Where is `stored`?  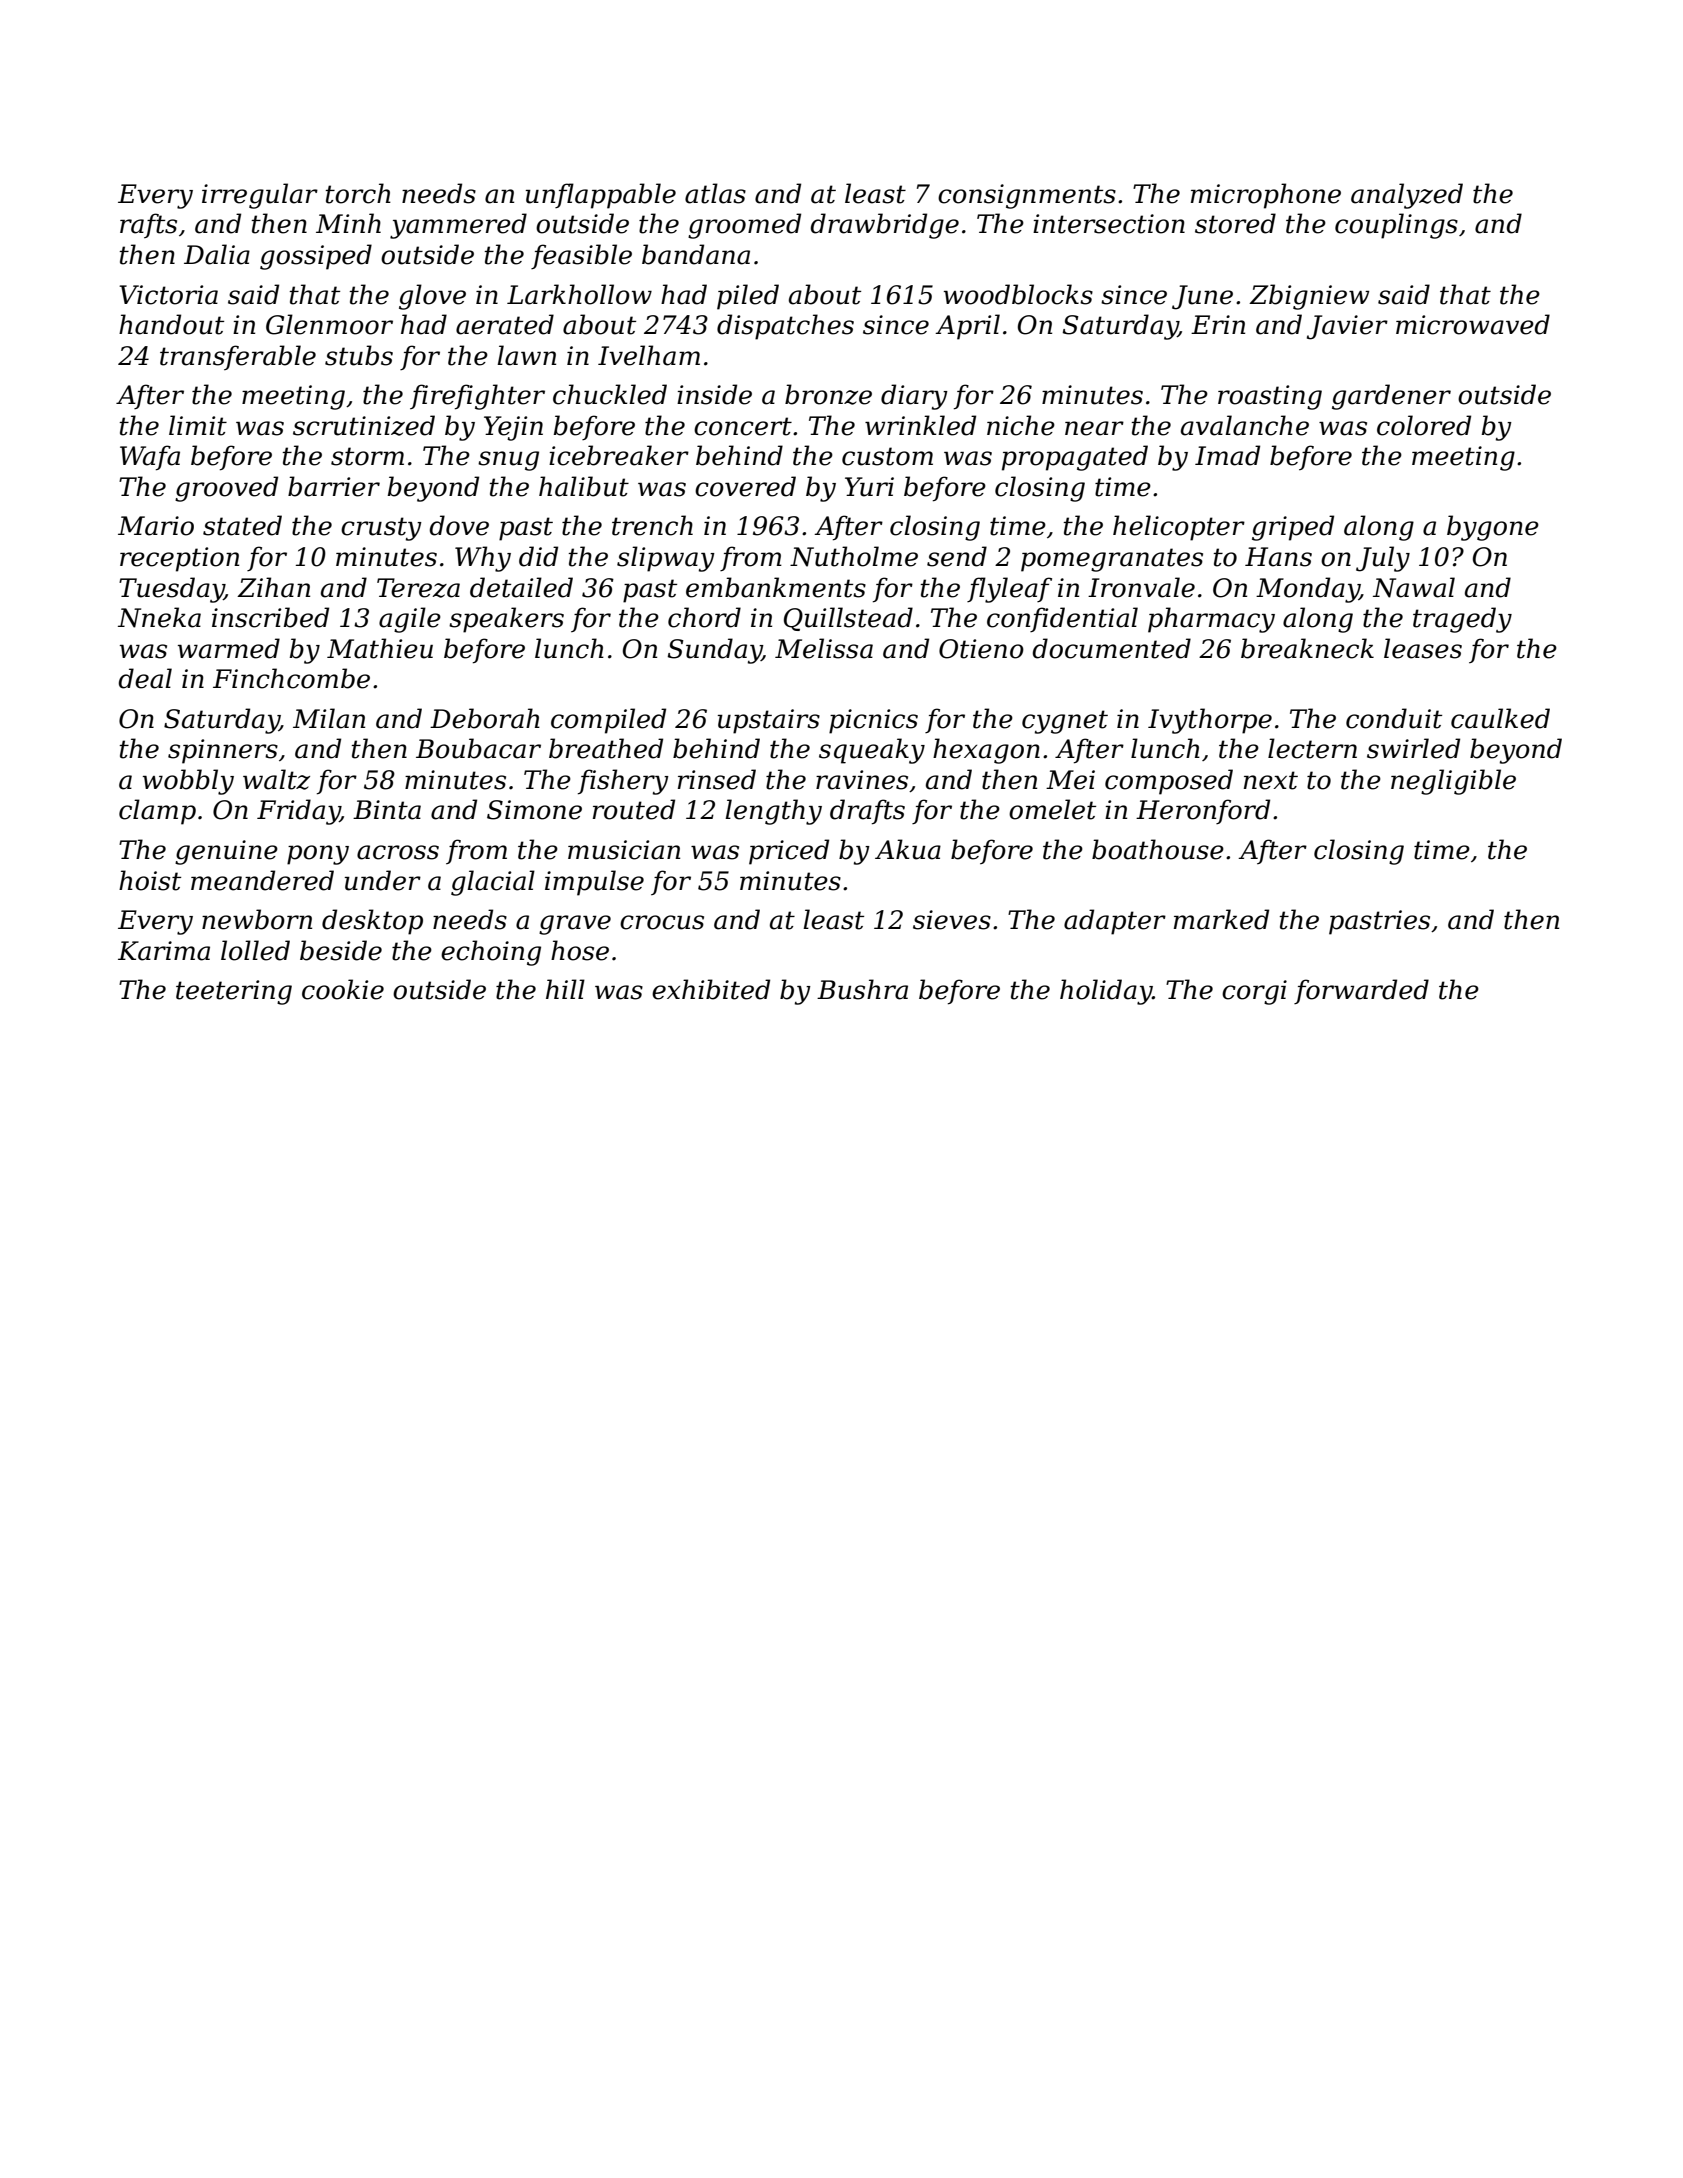
stored is located at coordinates (1235, 223).
